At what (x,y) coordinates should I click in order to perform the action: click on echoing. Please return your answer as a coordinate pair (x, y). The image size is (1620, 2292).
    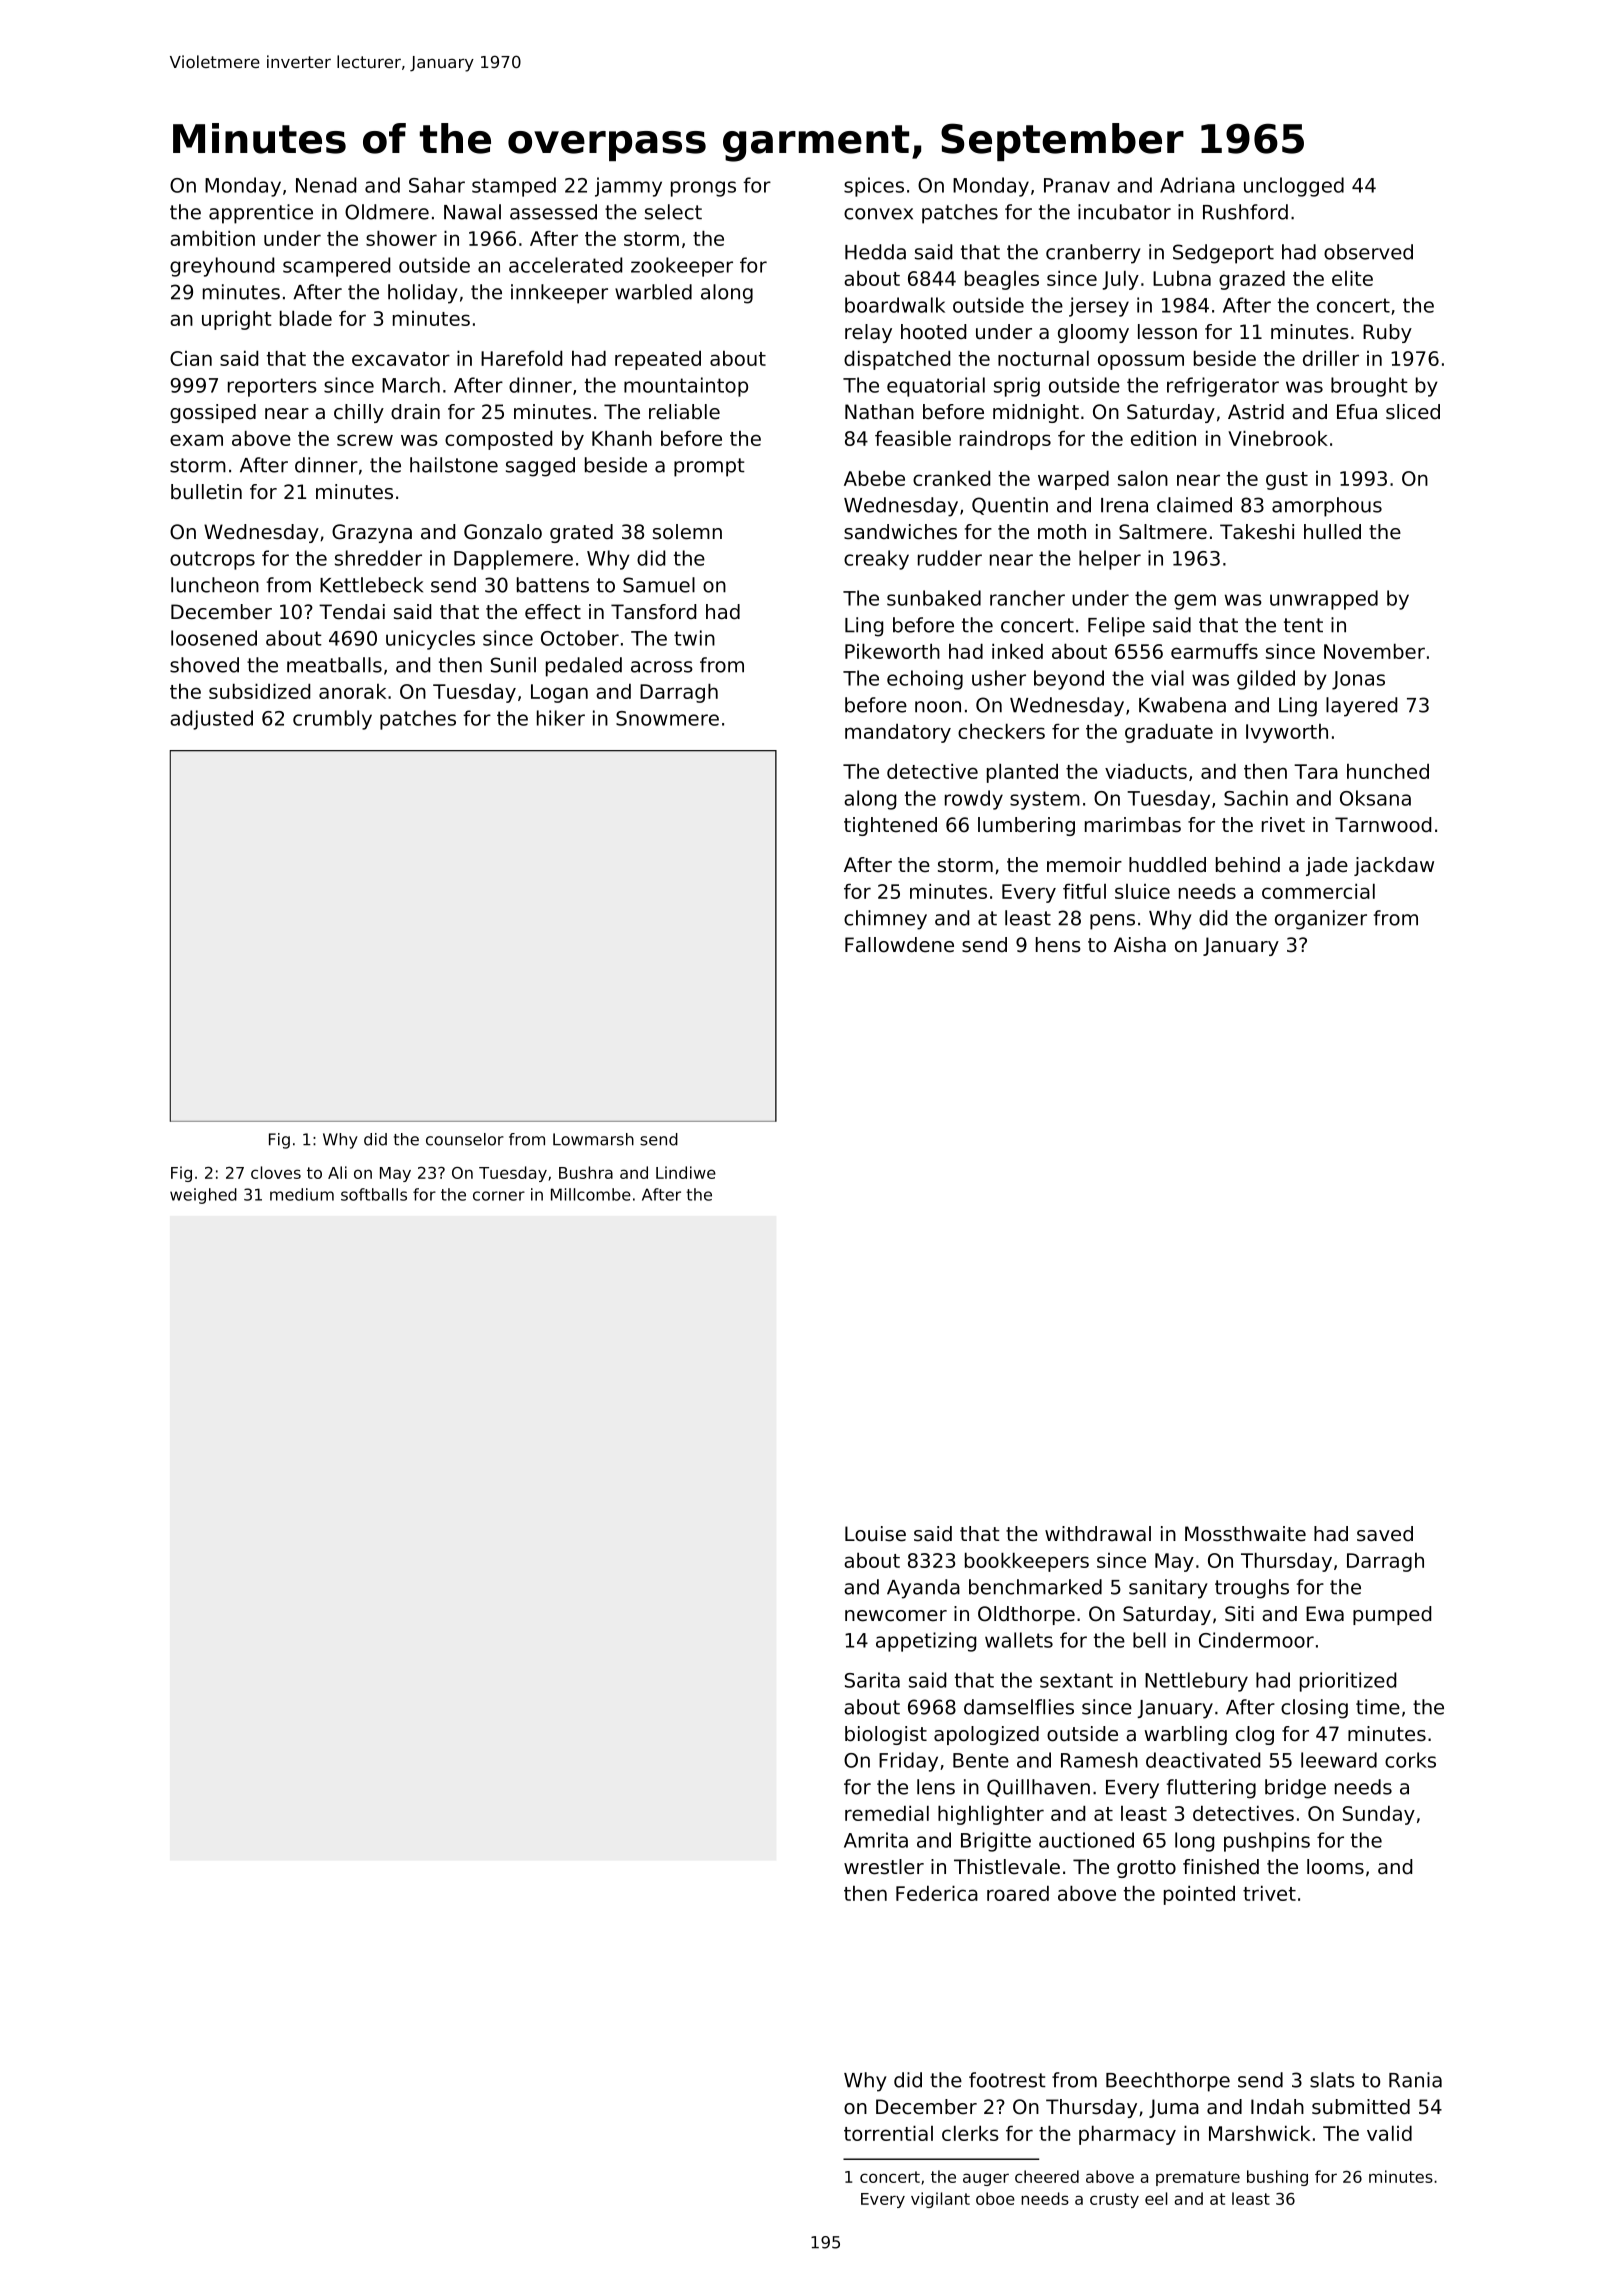
    Looking at the image, I should click on (925, 680).
